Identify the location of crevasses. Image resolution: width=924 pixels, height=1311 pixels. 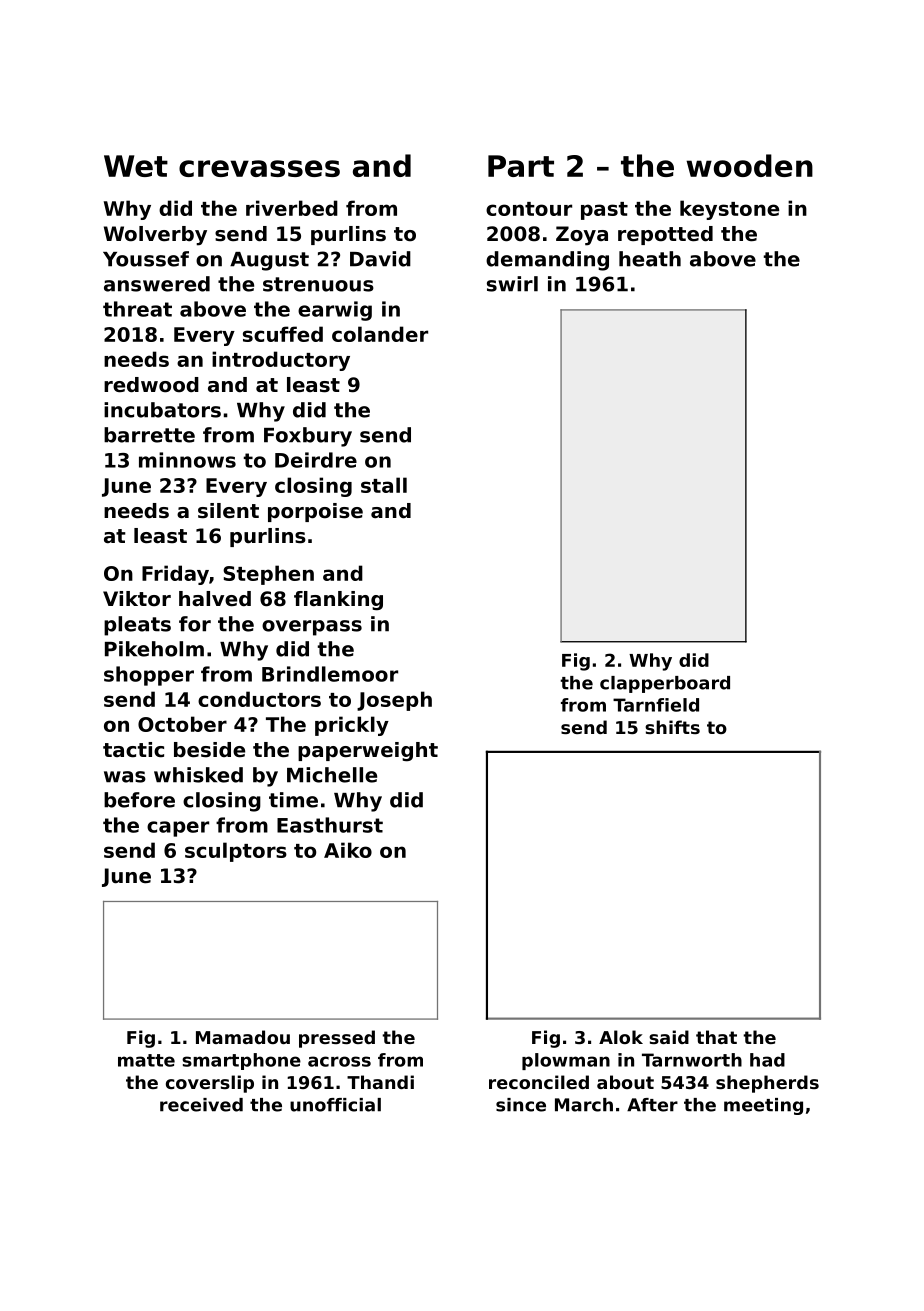
(259, 168).
